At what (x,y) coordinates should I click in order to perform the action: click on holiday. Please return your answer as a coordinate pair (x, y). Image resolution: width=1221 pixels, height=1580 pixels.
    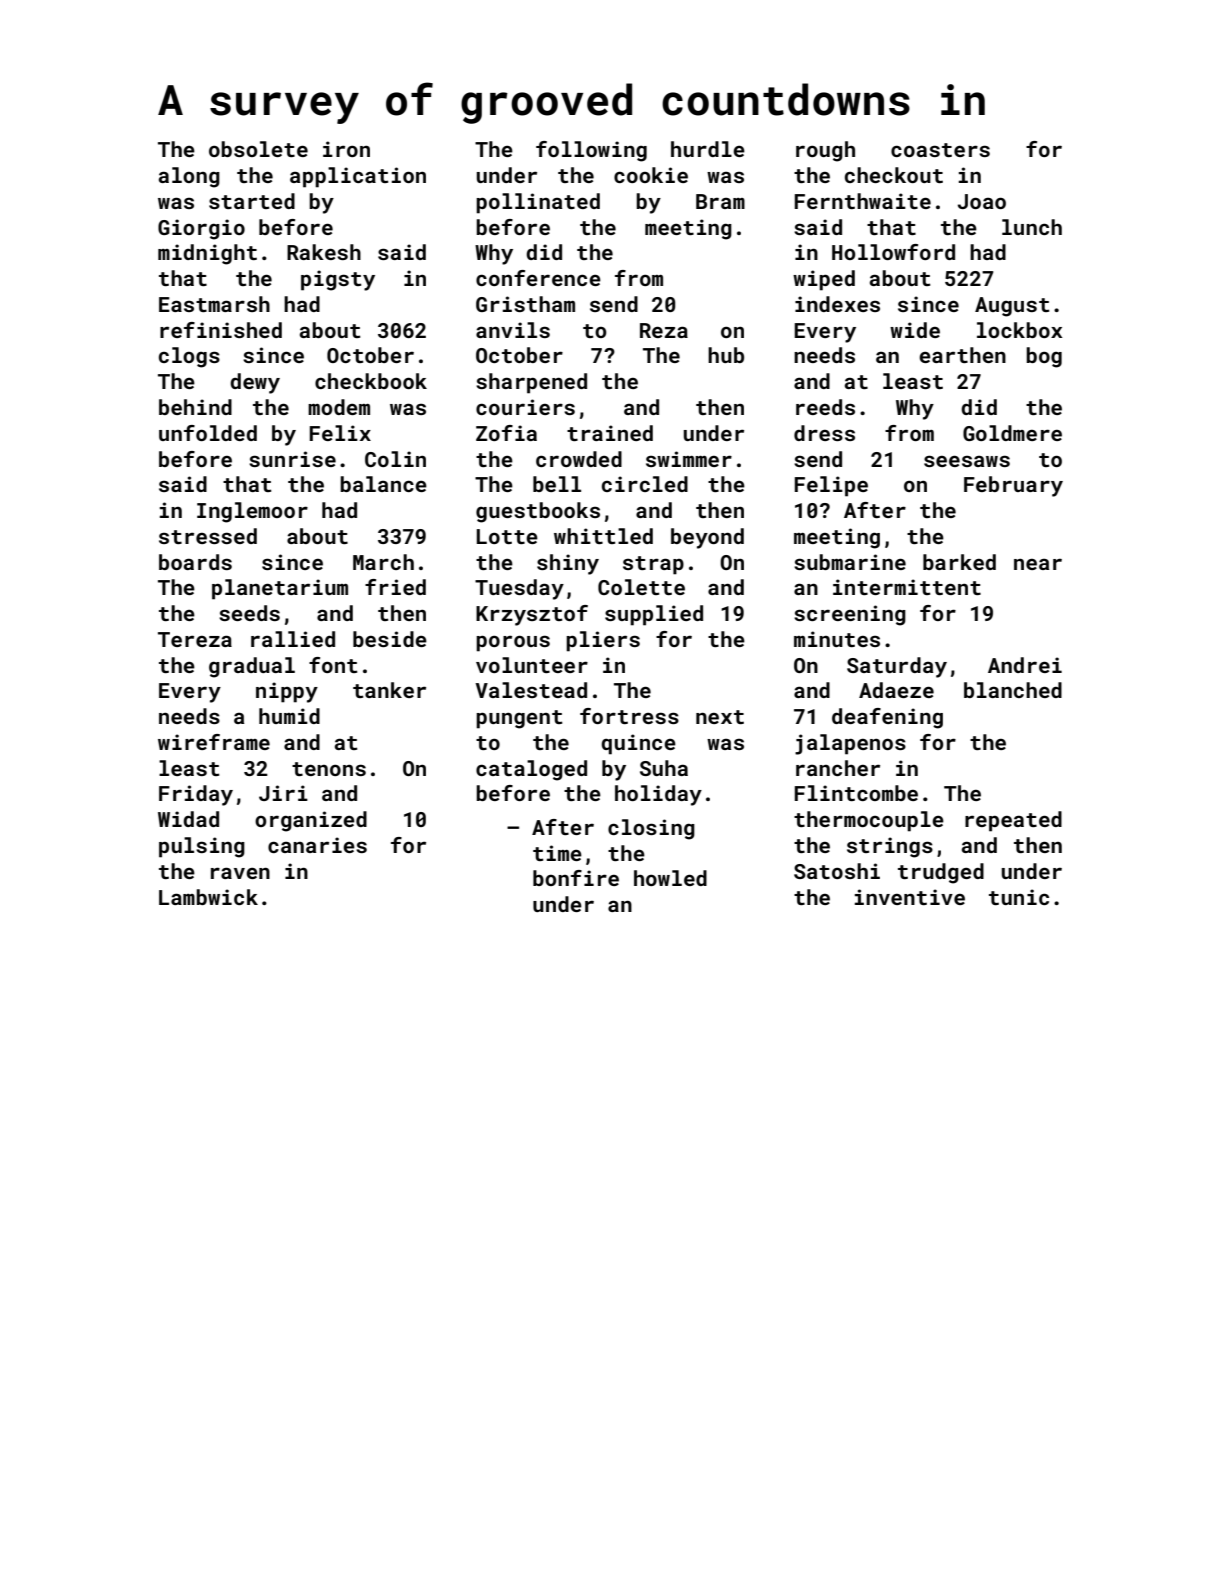
    Looking at the image, I should click on (658, 795).
